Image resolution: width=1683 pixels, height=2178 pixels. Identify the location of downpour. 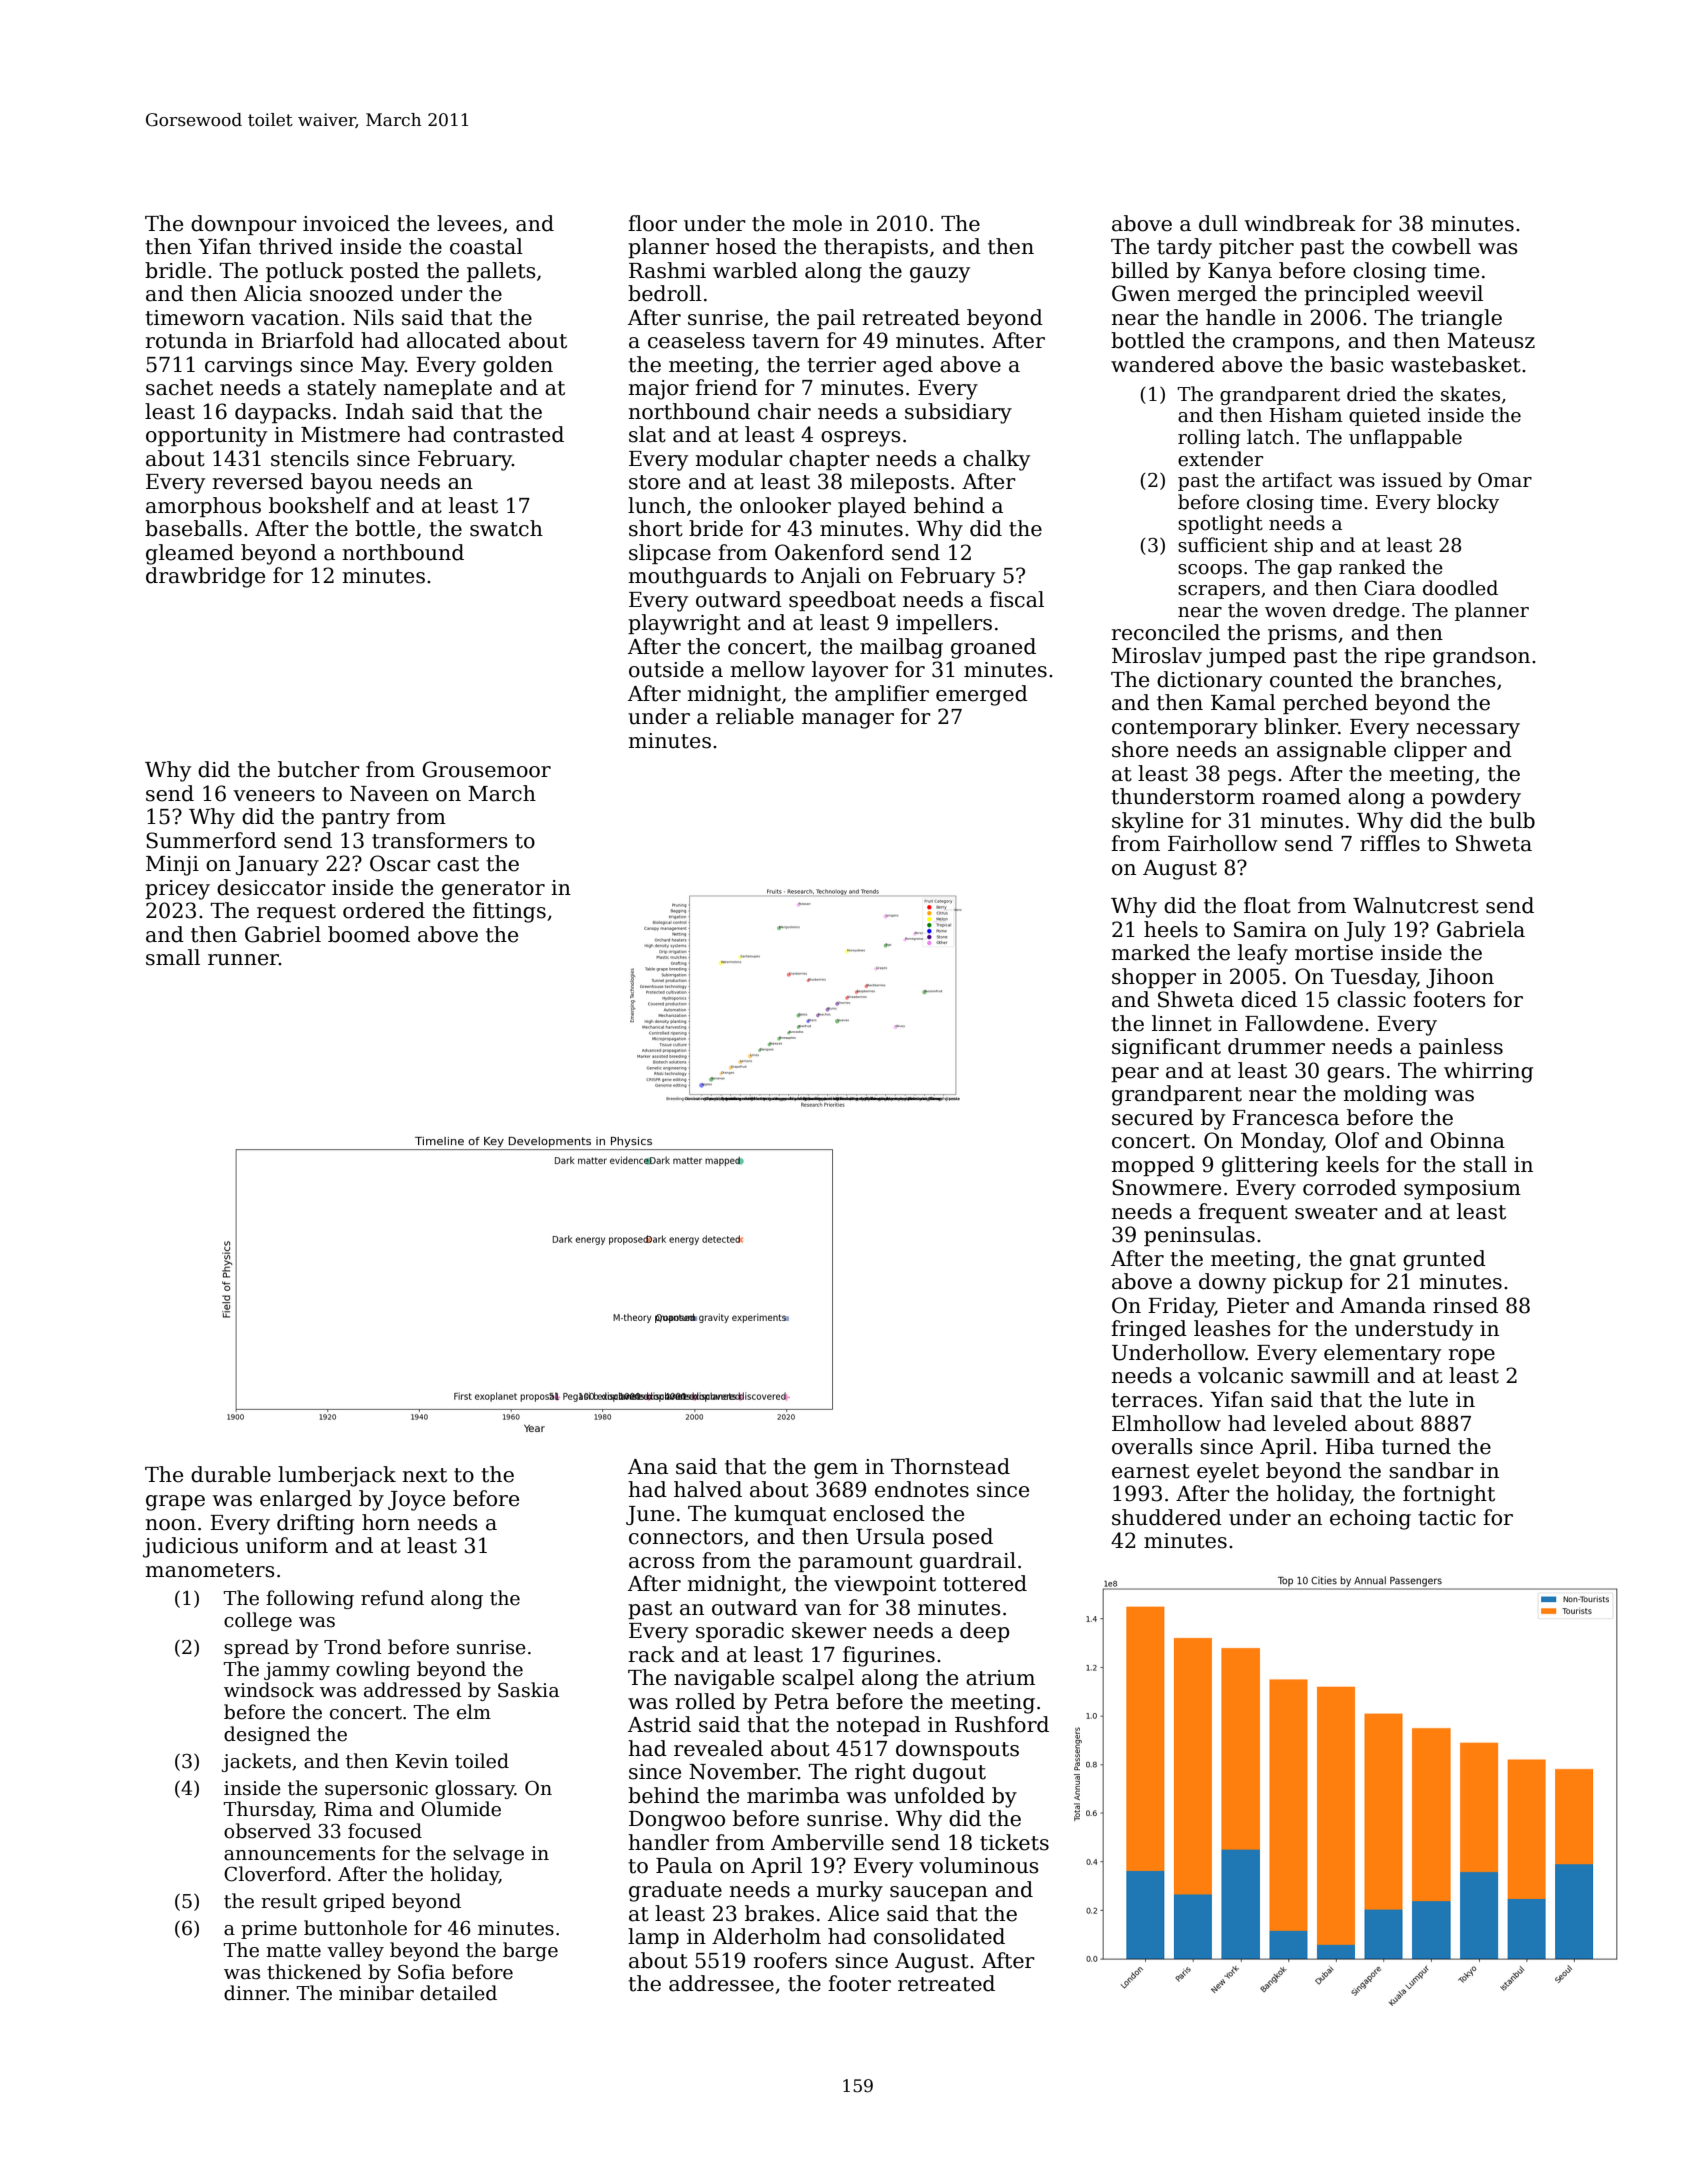
(244, 225).
